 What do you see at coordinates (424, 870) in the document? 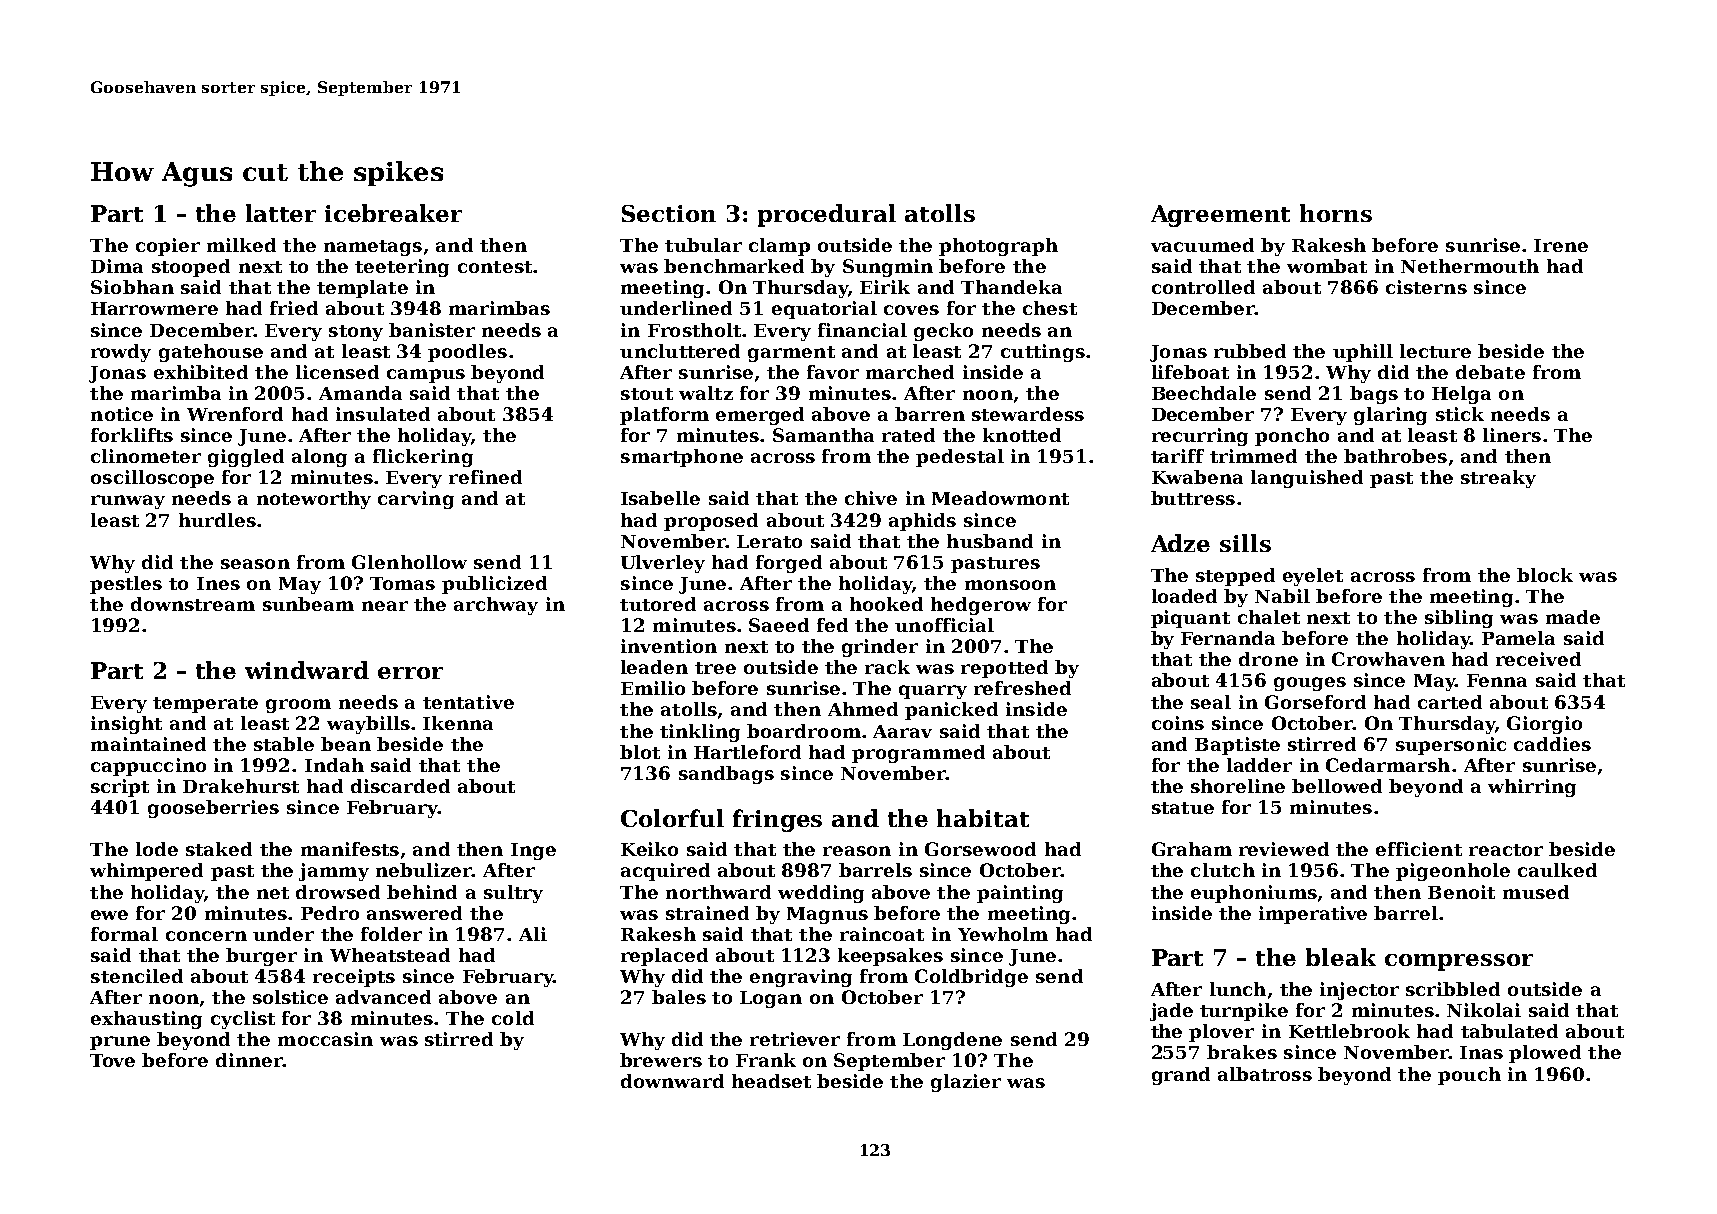
I see `nebulizer` at bounding box center [424, 870].
